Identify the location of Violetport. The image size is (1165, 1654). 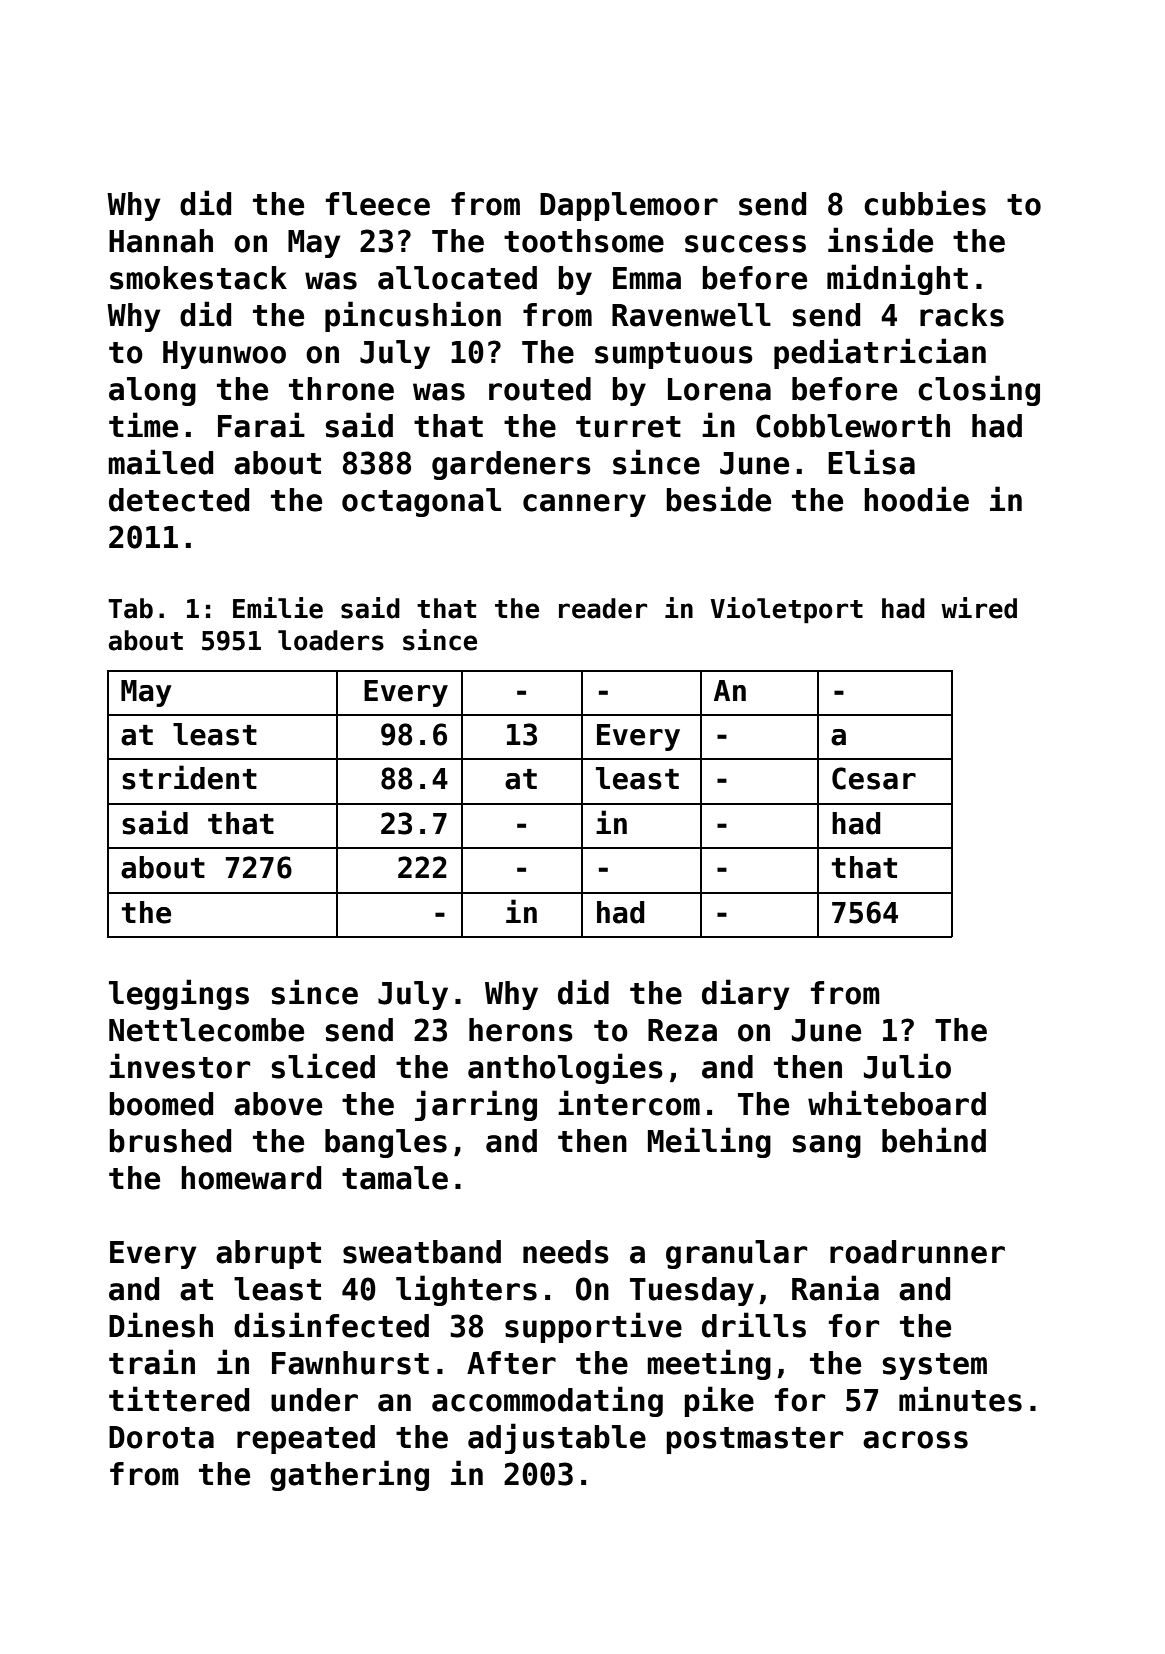
(787, 610).
